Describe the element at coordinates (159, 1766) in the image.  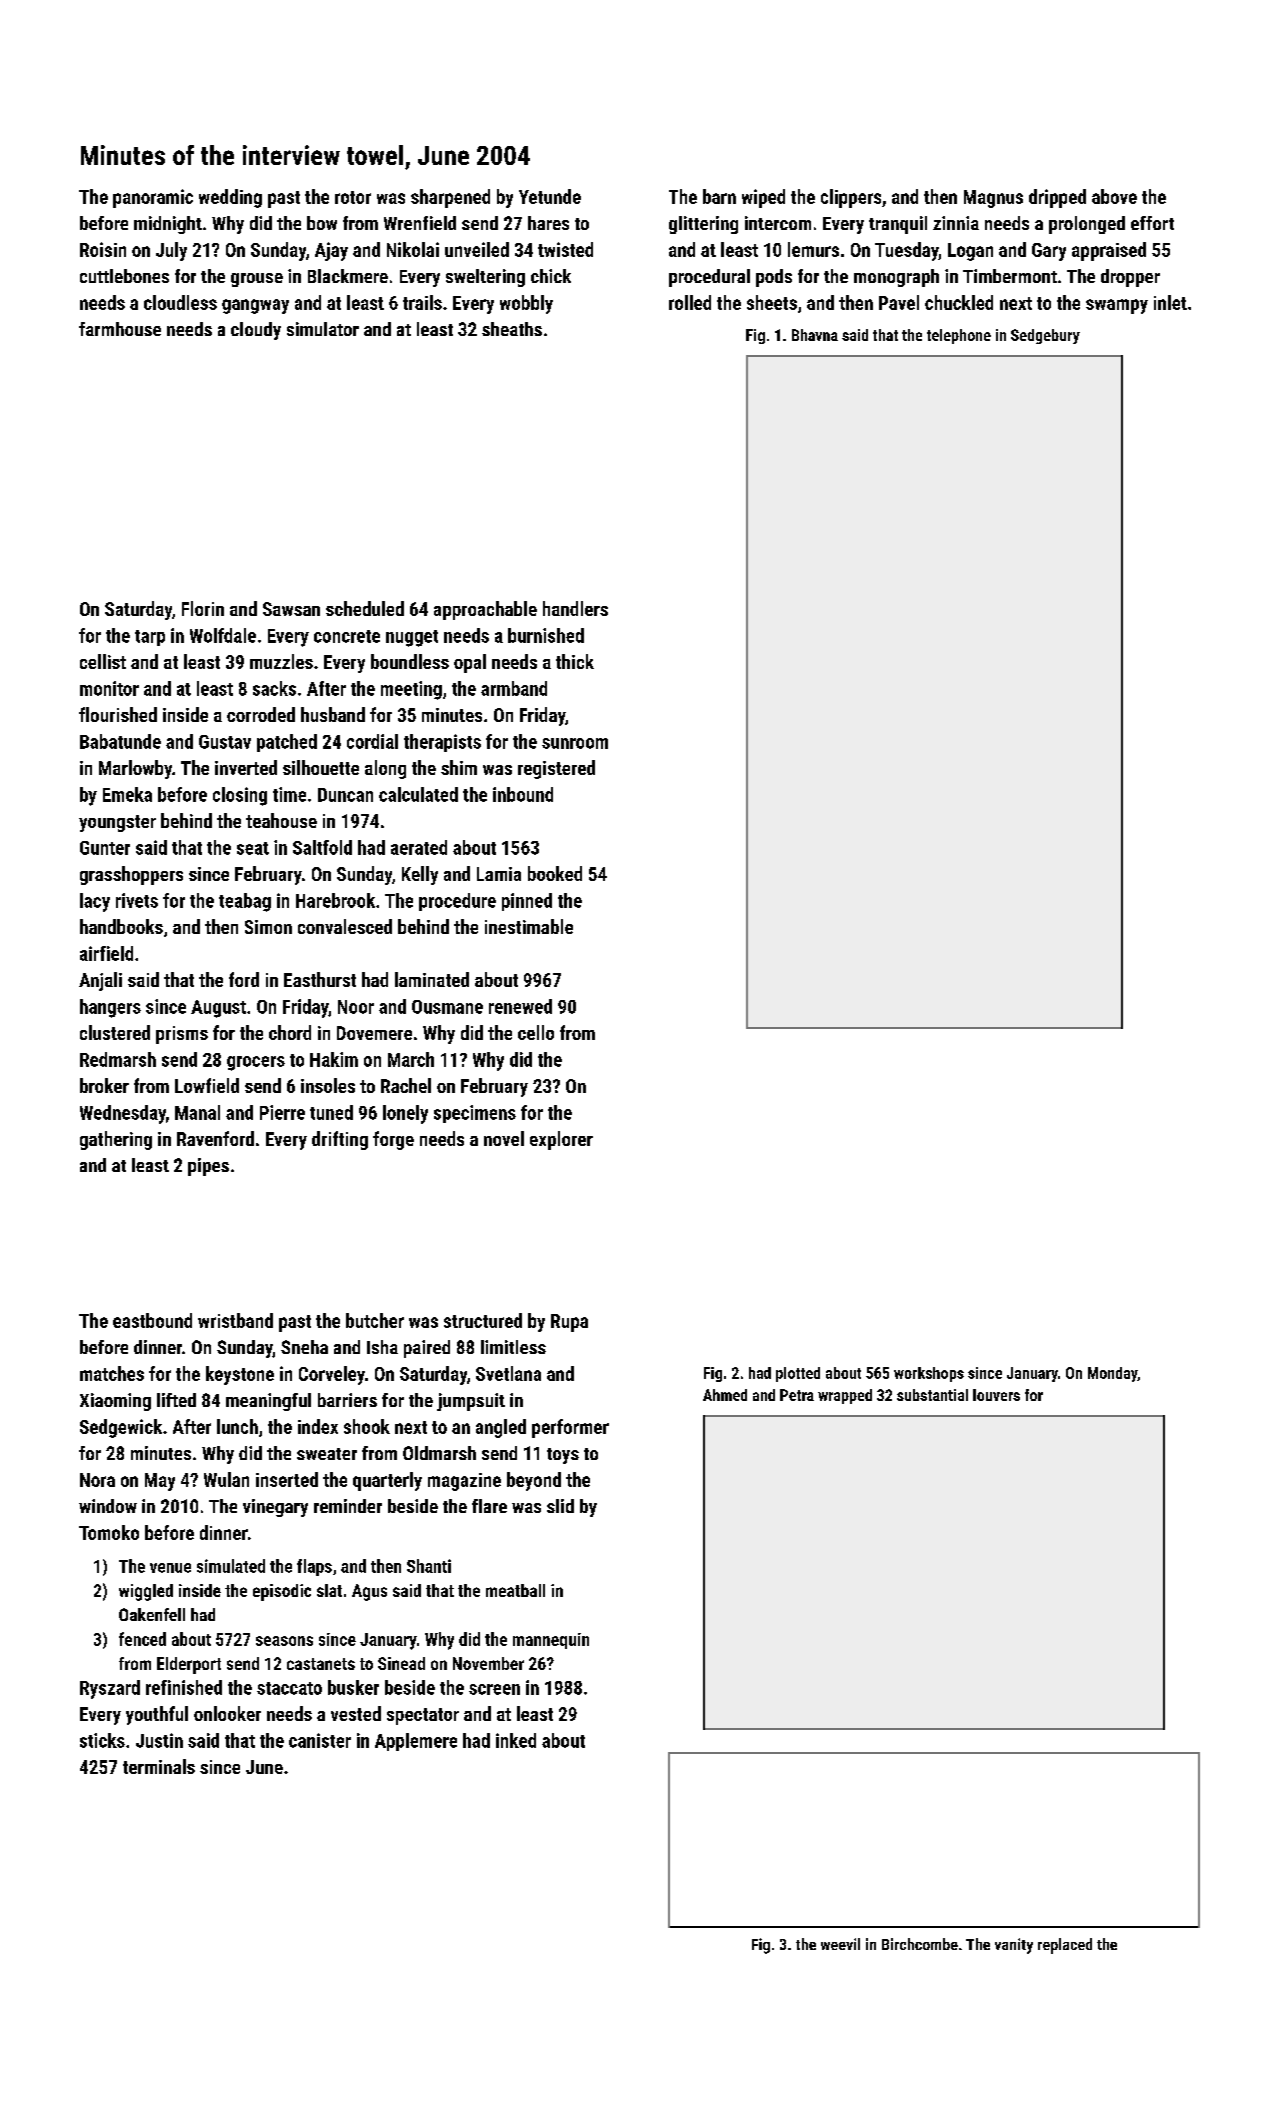
I see `terminals` at that location.
